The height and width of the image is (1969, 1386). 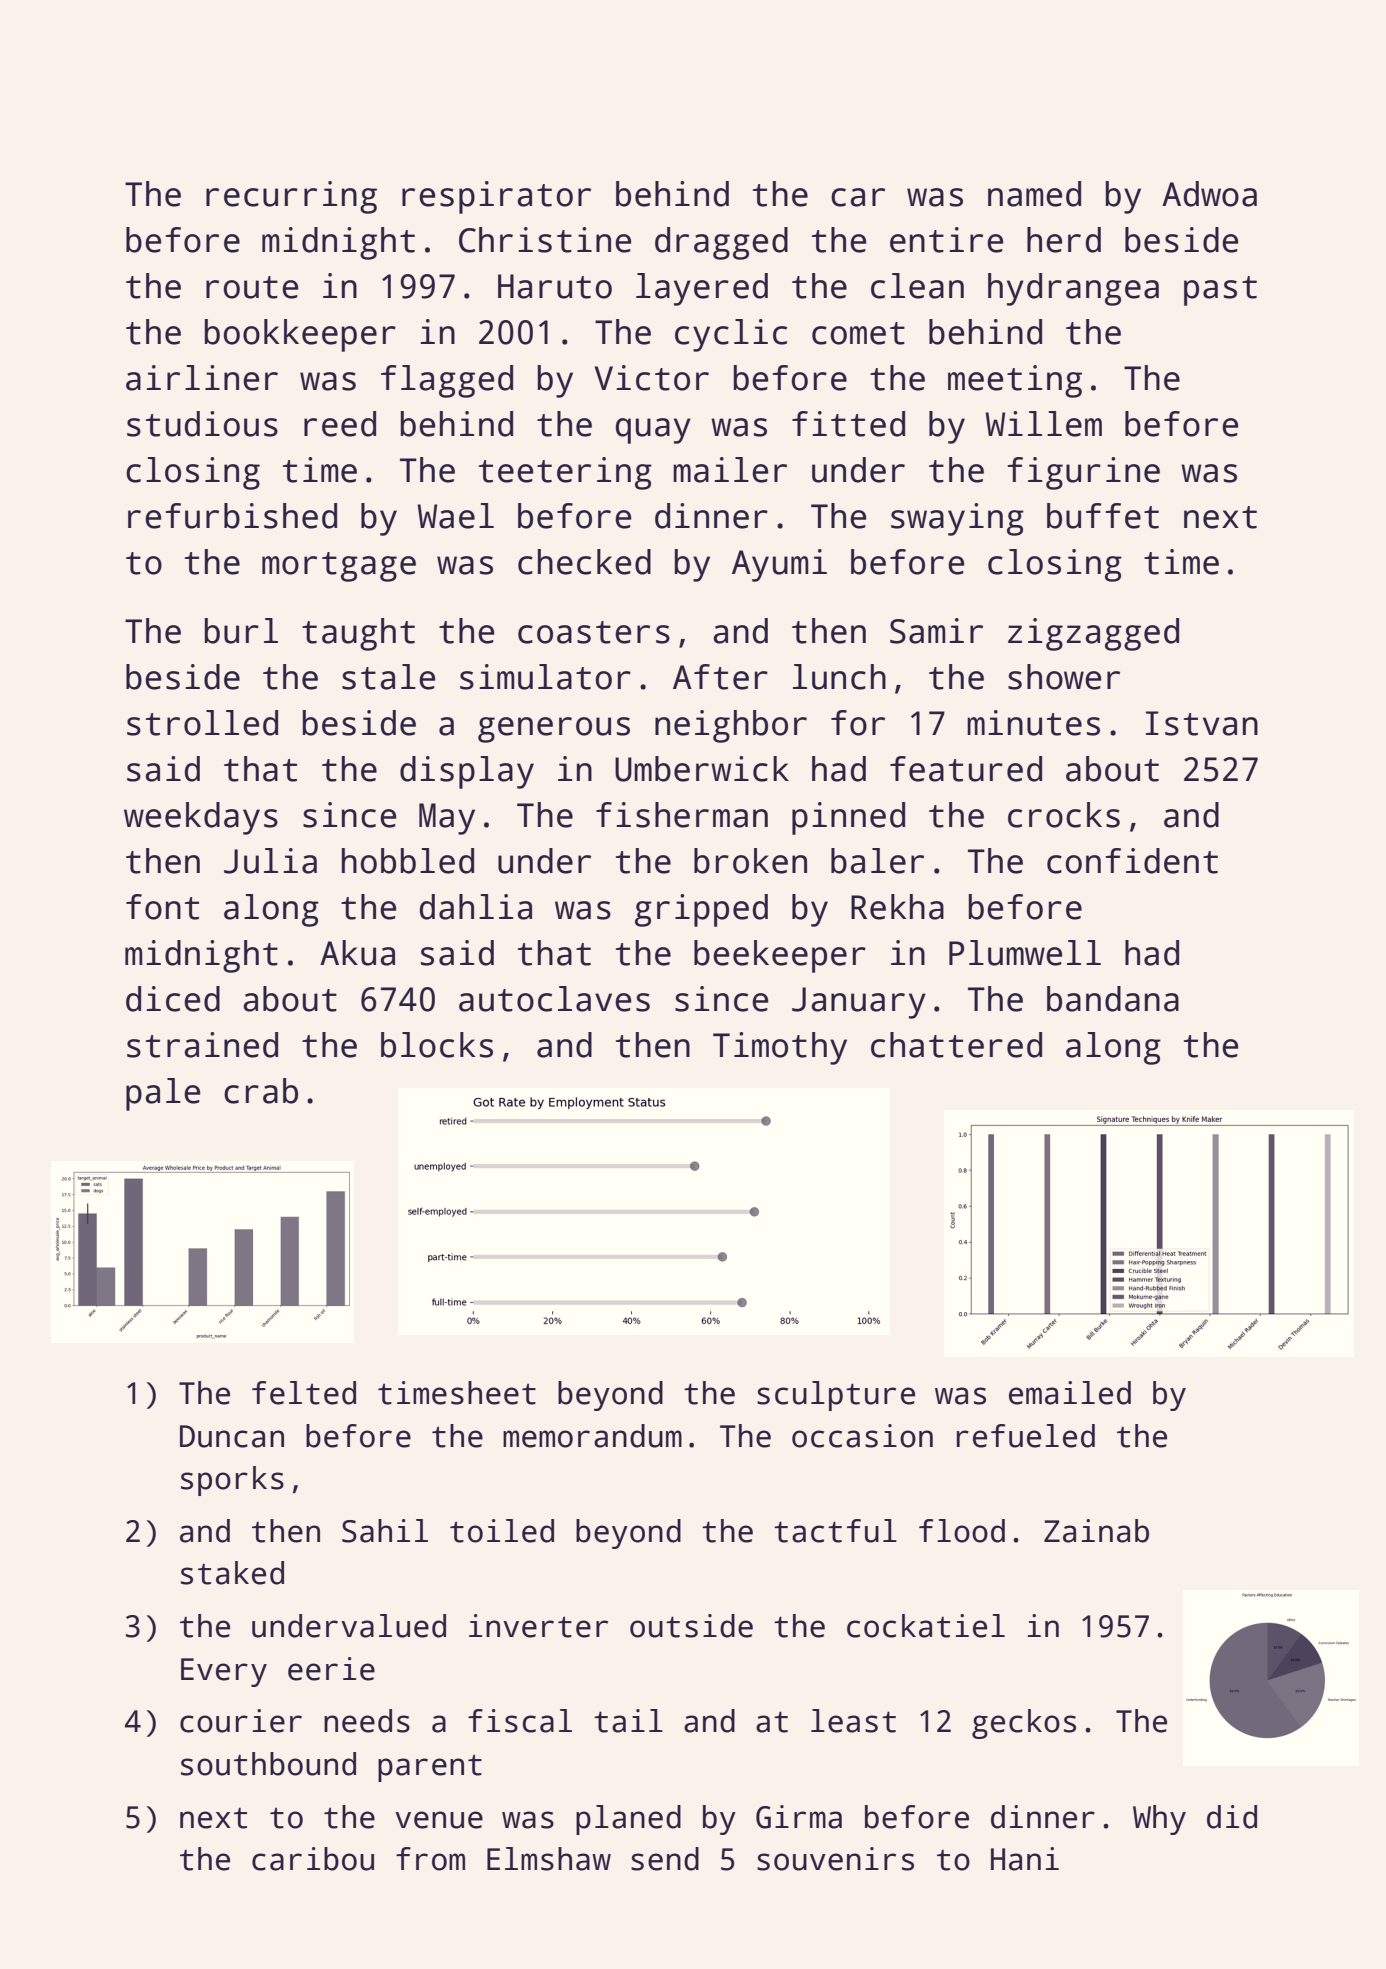 I want to click on Duncan, so click(x=232, y=1436).
